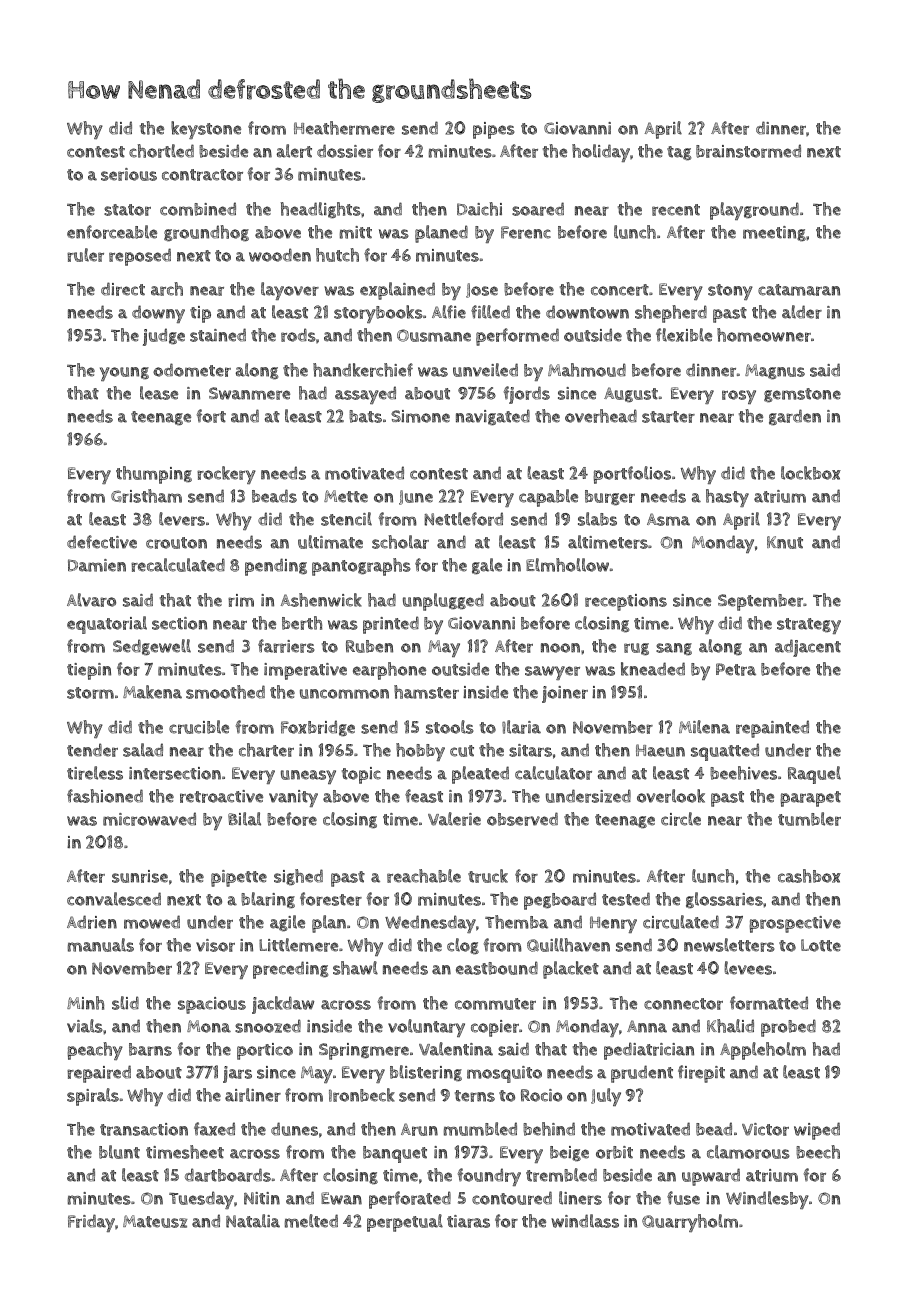 The height and width of the screenshot is (1316, 908). What do you see at coordinates (482, 290) in the screenshot?
I see `Jose` at bounding box center [482, 290].
